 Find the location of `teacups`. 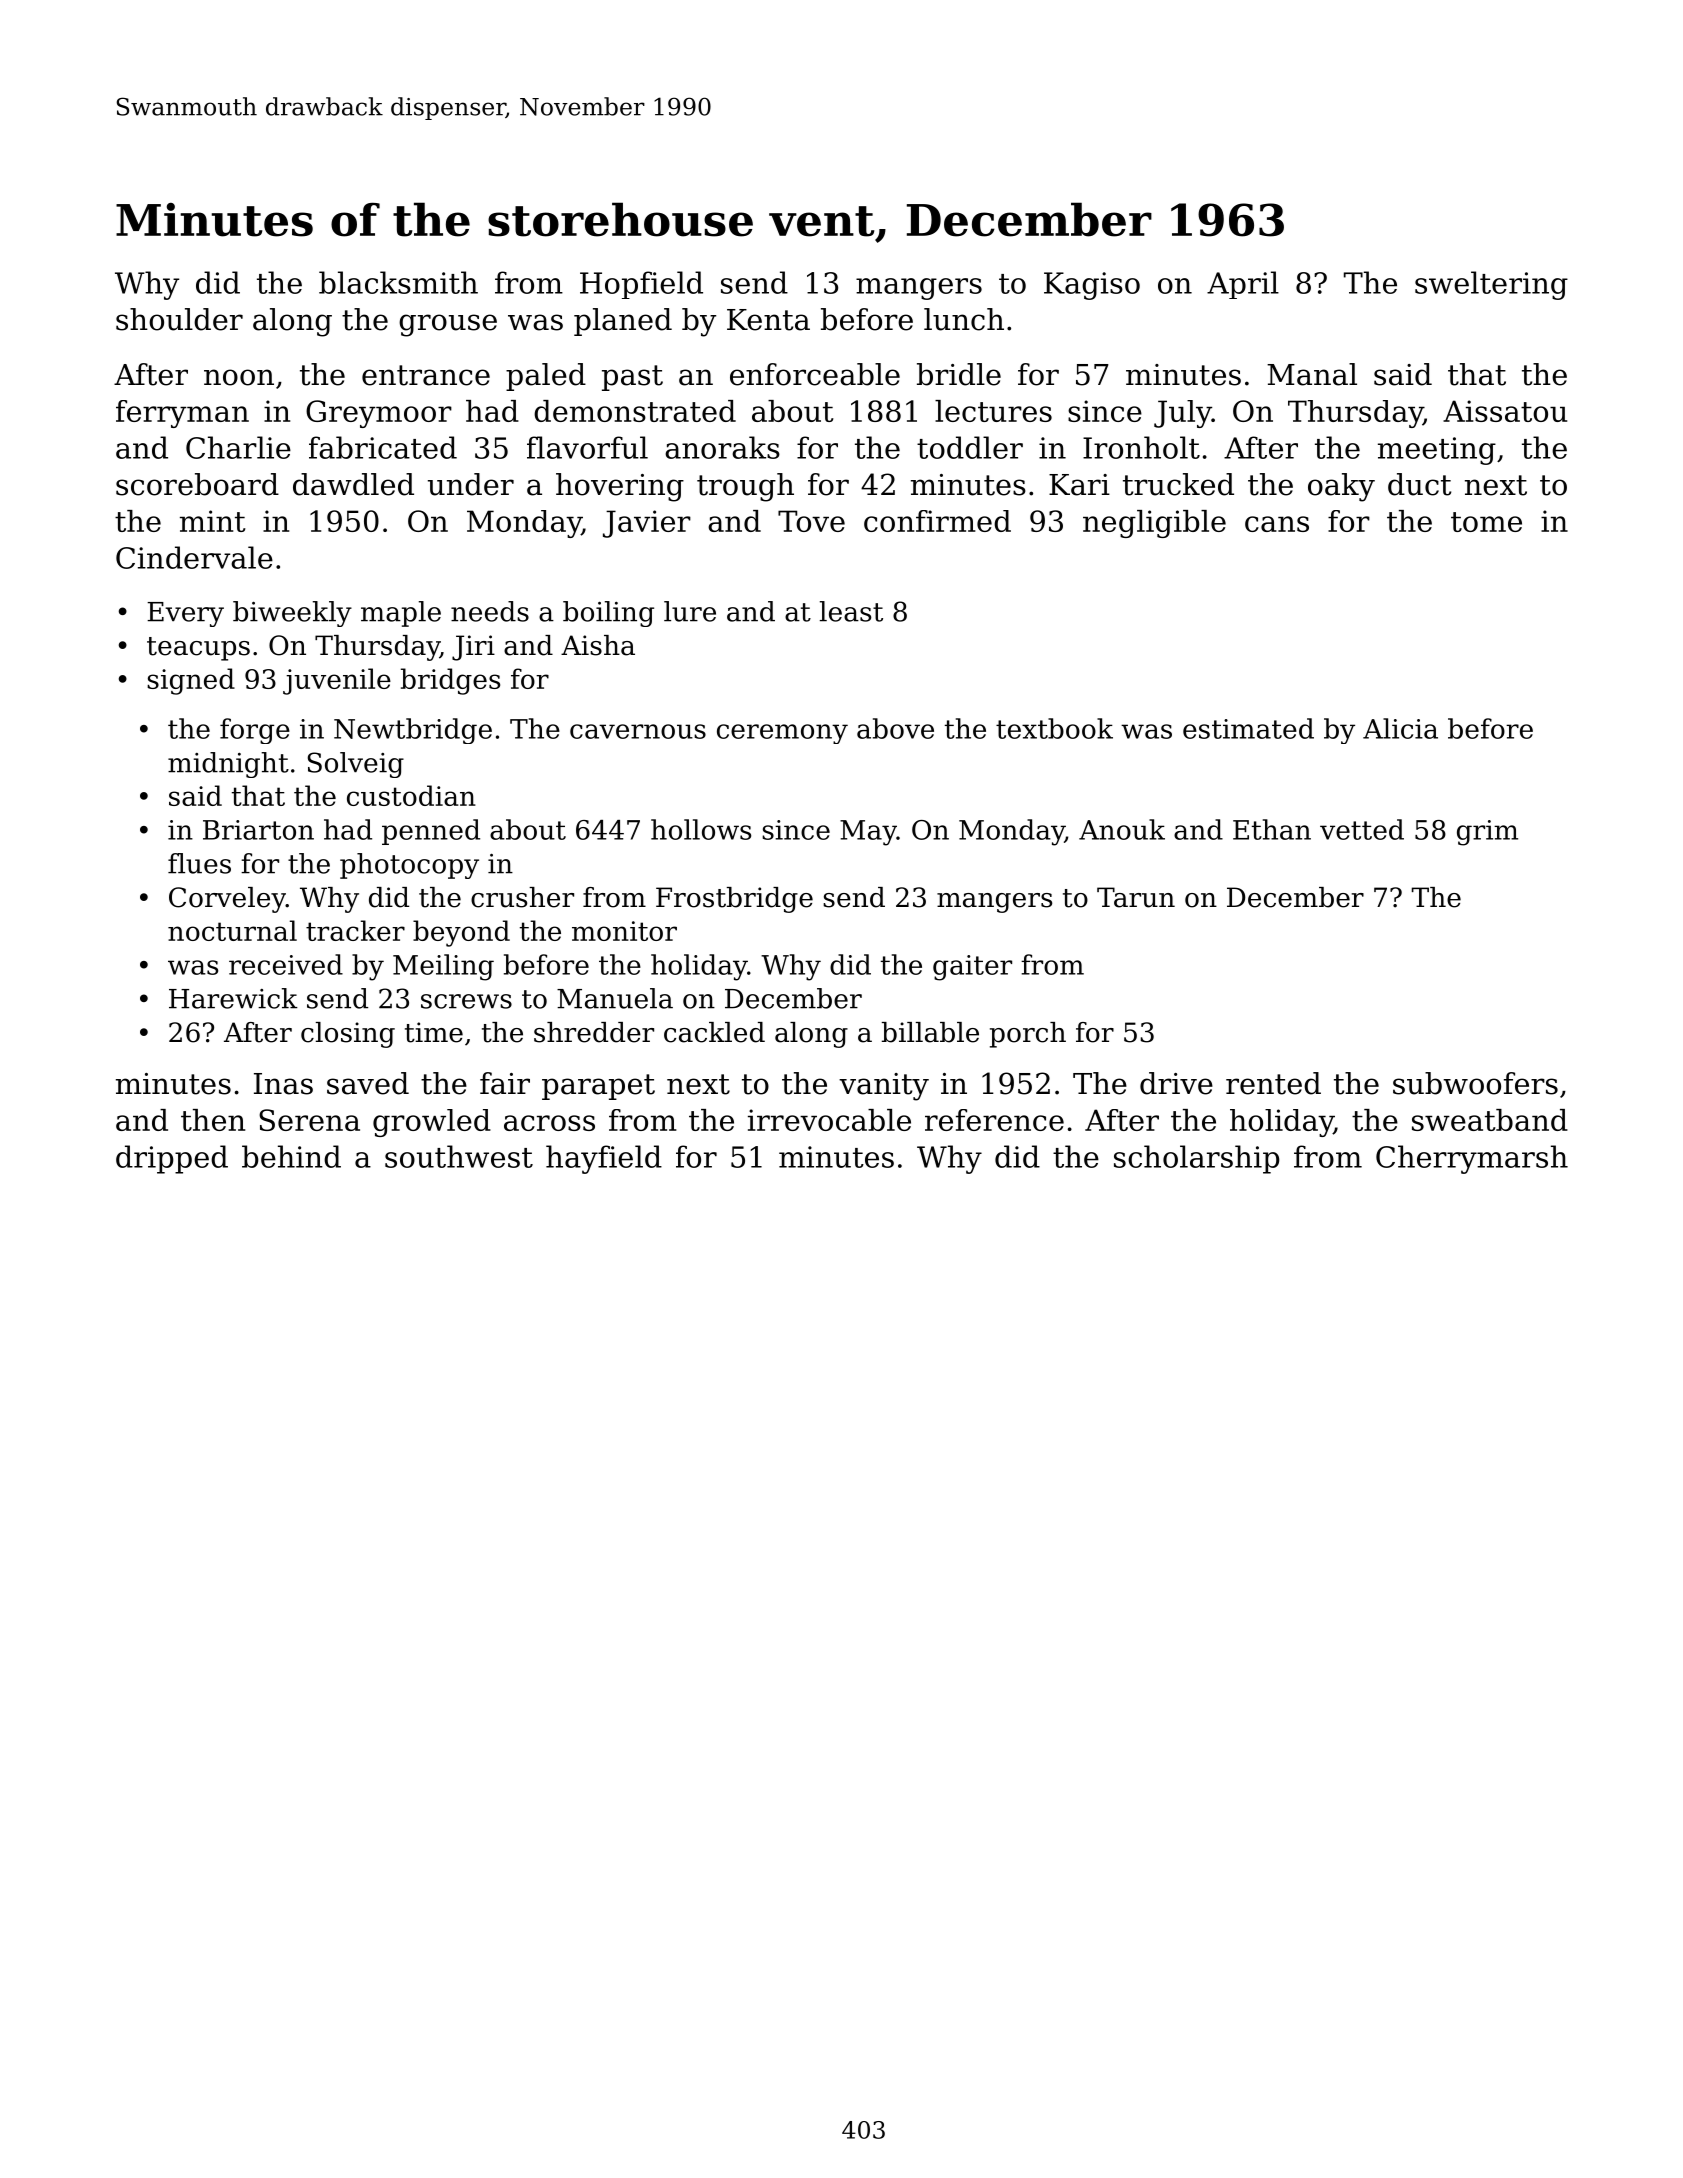

teacups is located at coordinates (198, 649).
